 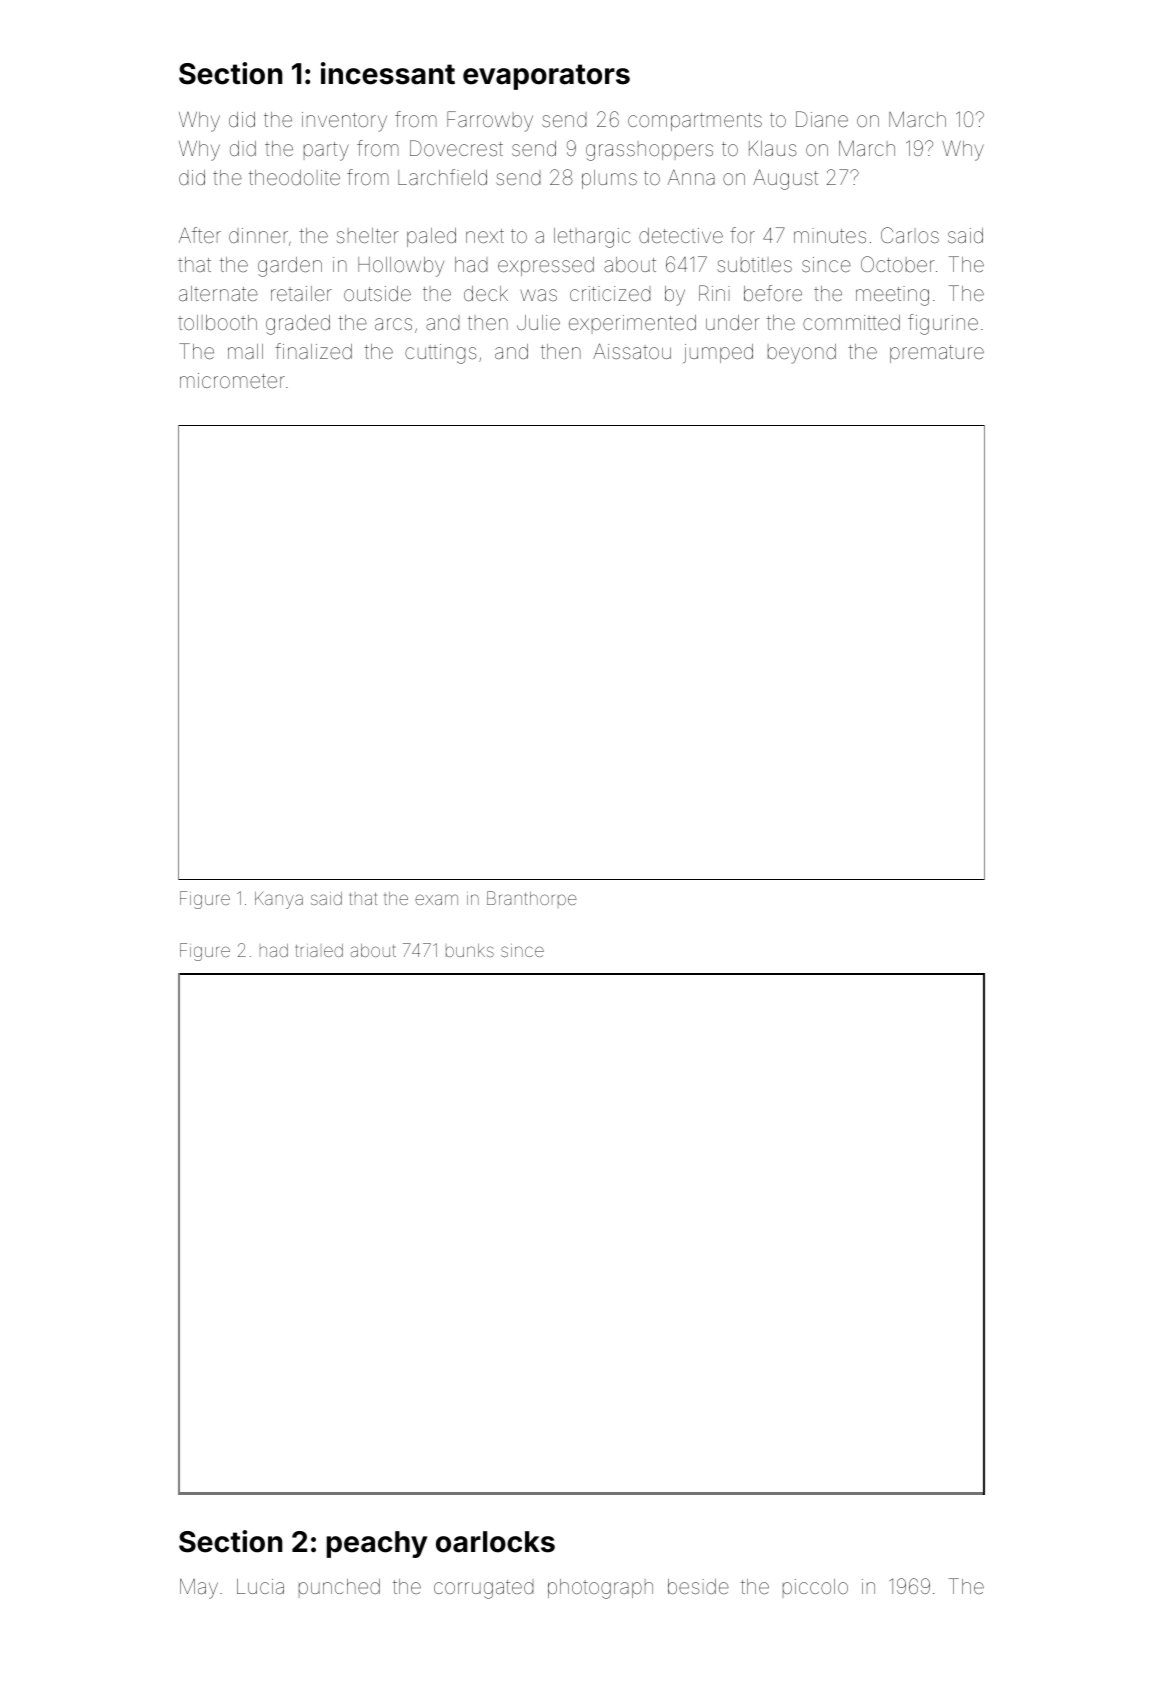 I want to click on cuttings, so click(x=441, y=354).
